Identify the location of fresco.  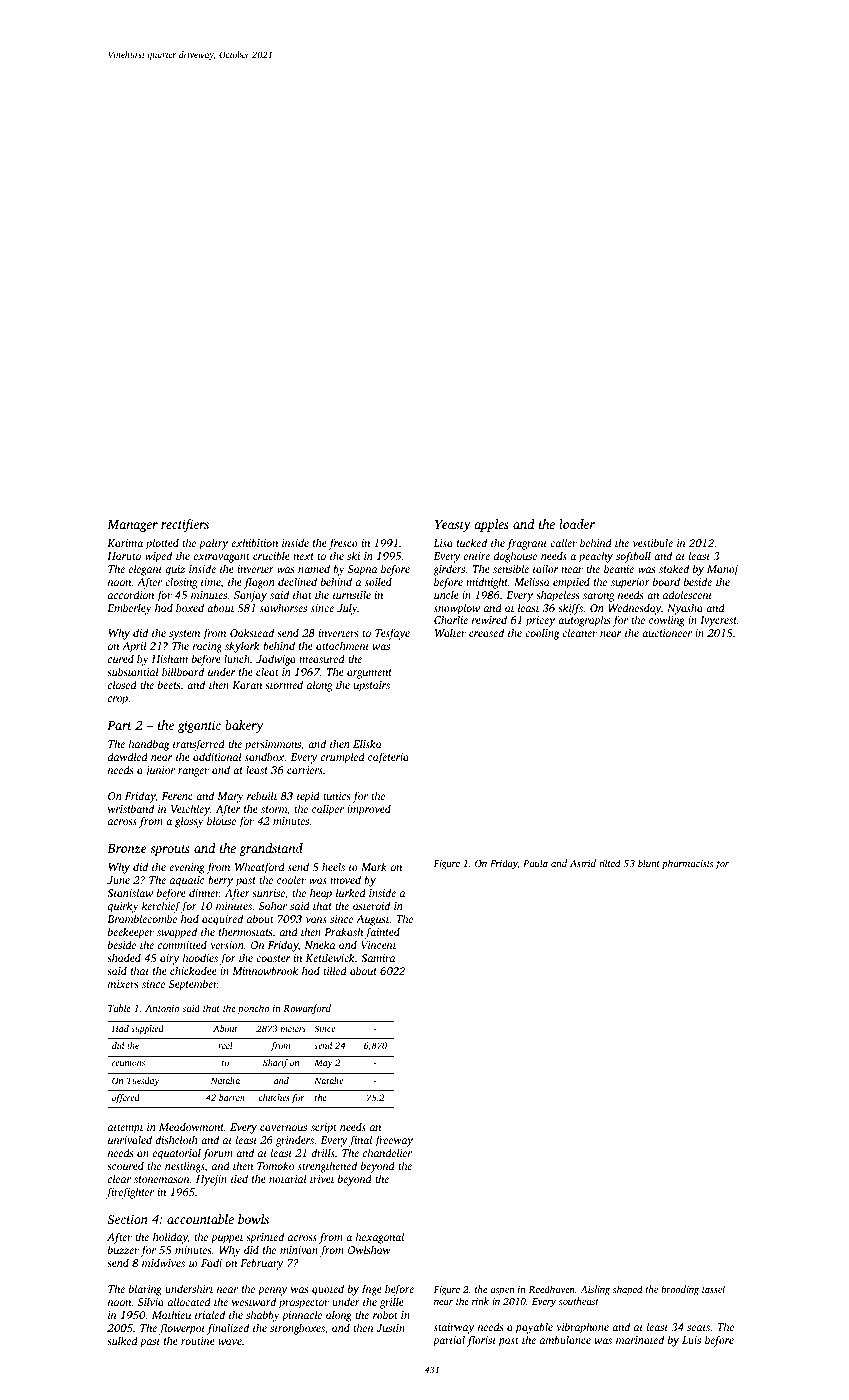
(343, 544).
